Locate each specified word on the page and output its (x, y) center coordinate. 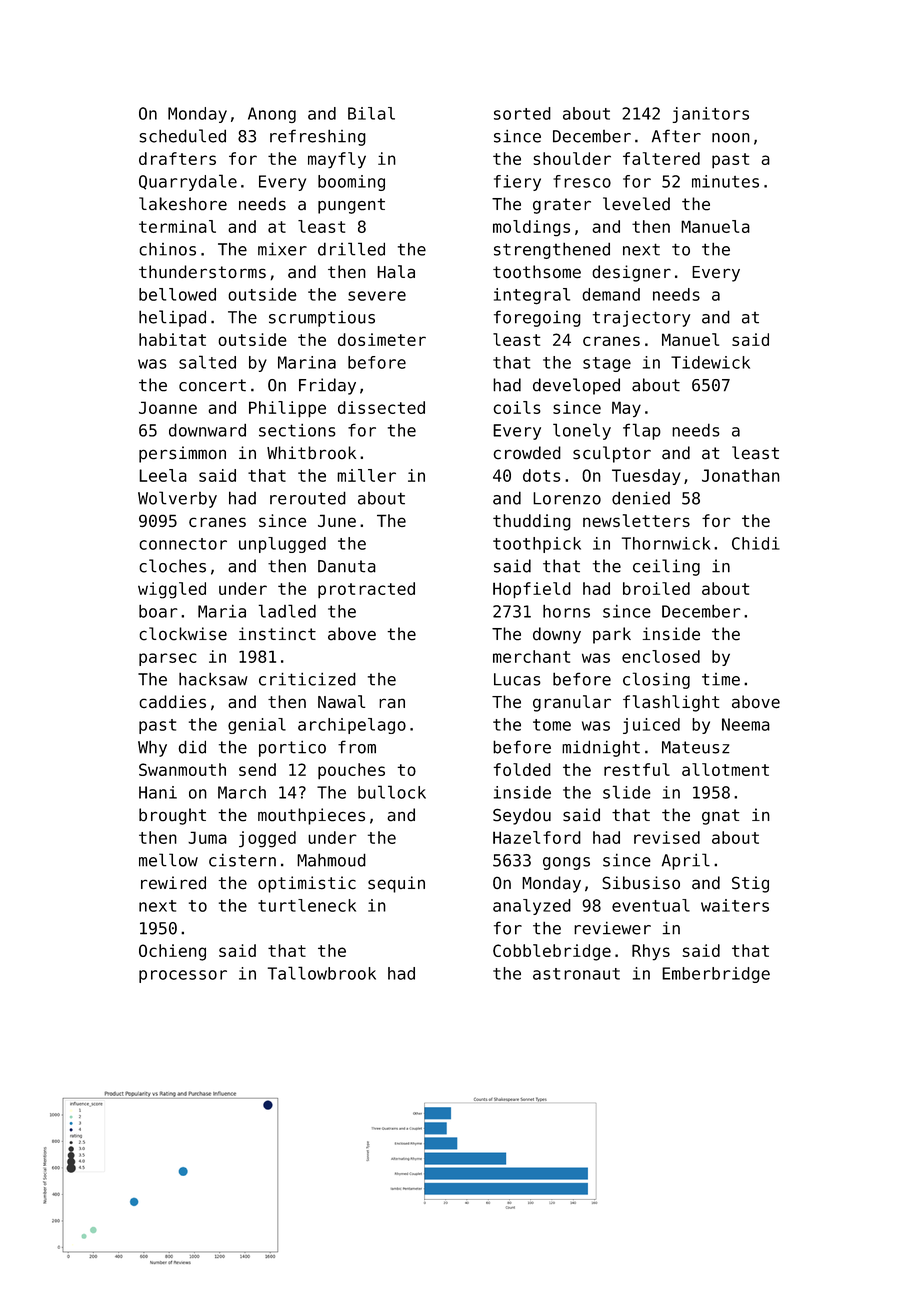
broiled (656, 588)
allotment (725, 769)
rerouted (308, 498)
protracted (366, 590)
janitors (710, 115)
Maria (222, 611)
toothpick (537, 545)
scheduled (182, 136)
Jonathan (741, 475)
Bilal (371, 113)
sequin (396, 884)
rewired (173, 883)
